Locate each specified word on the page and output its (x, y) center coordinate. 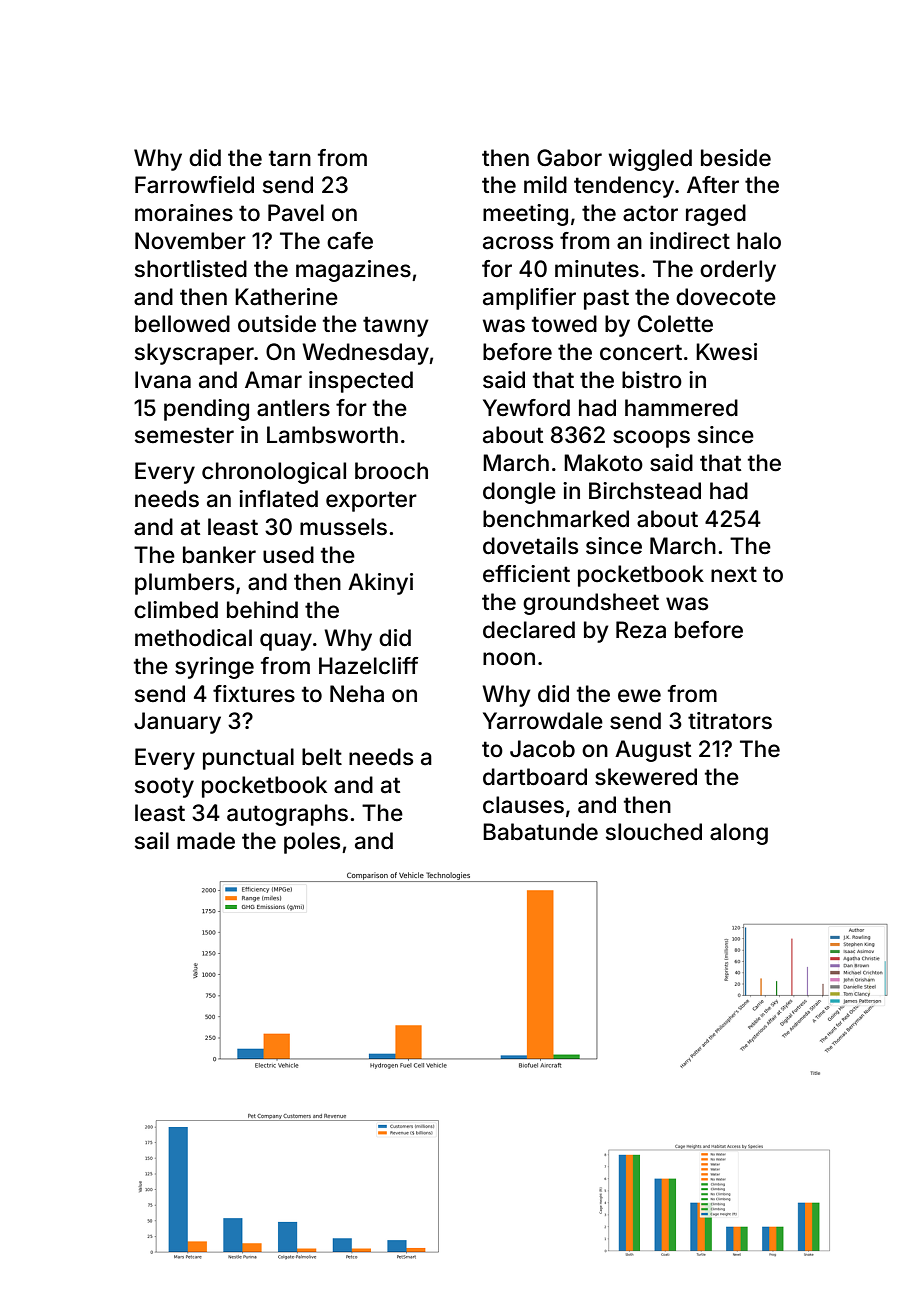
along (739, 834)
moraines (184, 213)
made (206, 841)
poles (312, 843)
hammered (681, 408)
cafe (350, 241)
